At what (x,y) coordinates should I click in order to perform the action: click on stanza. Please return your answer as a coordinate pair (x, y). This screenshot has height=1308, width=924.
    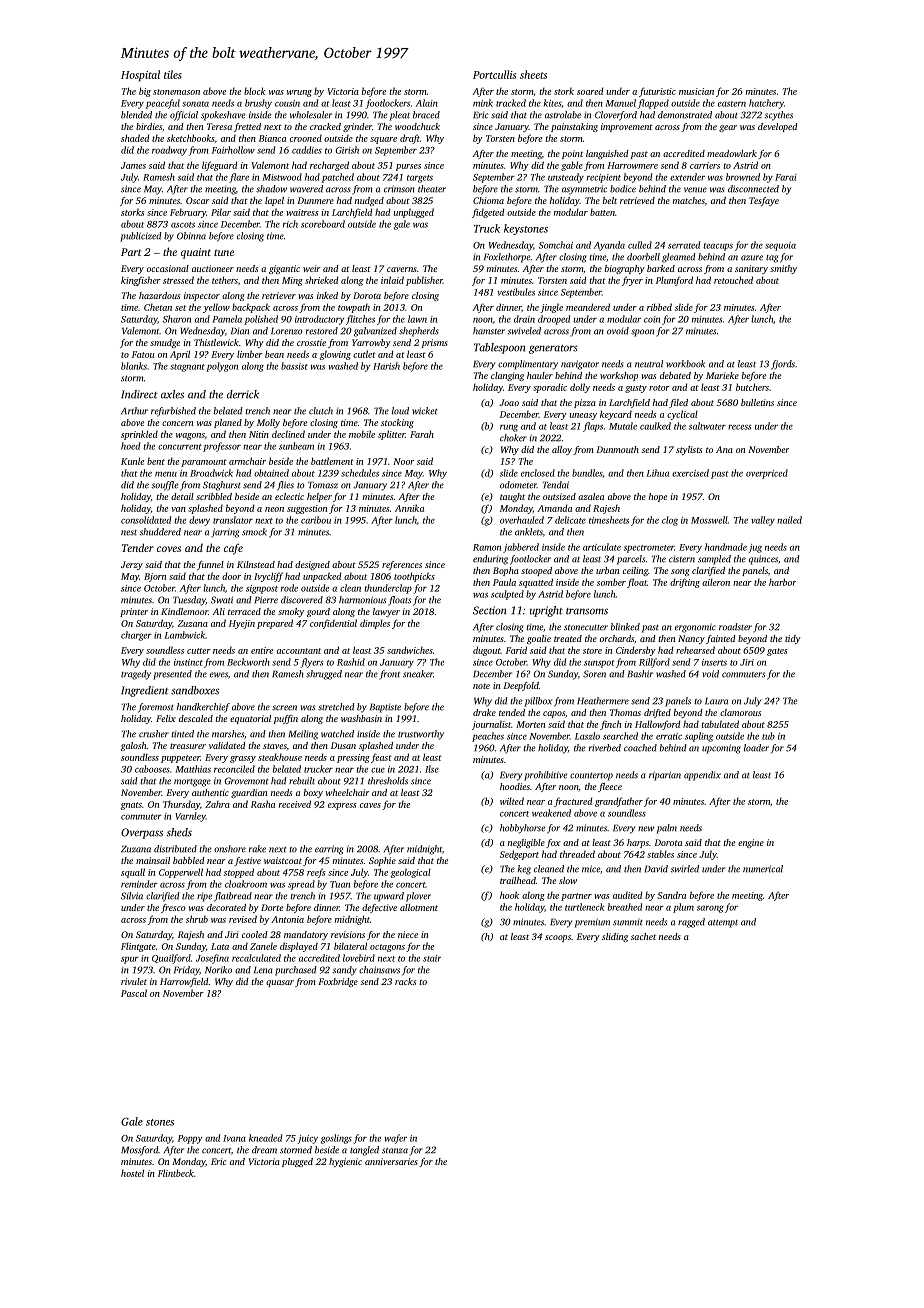
    Looking at the image, I should click on (395, 1151).
